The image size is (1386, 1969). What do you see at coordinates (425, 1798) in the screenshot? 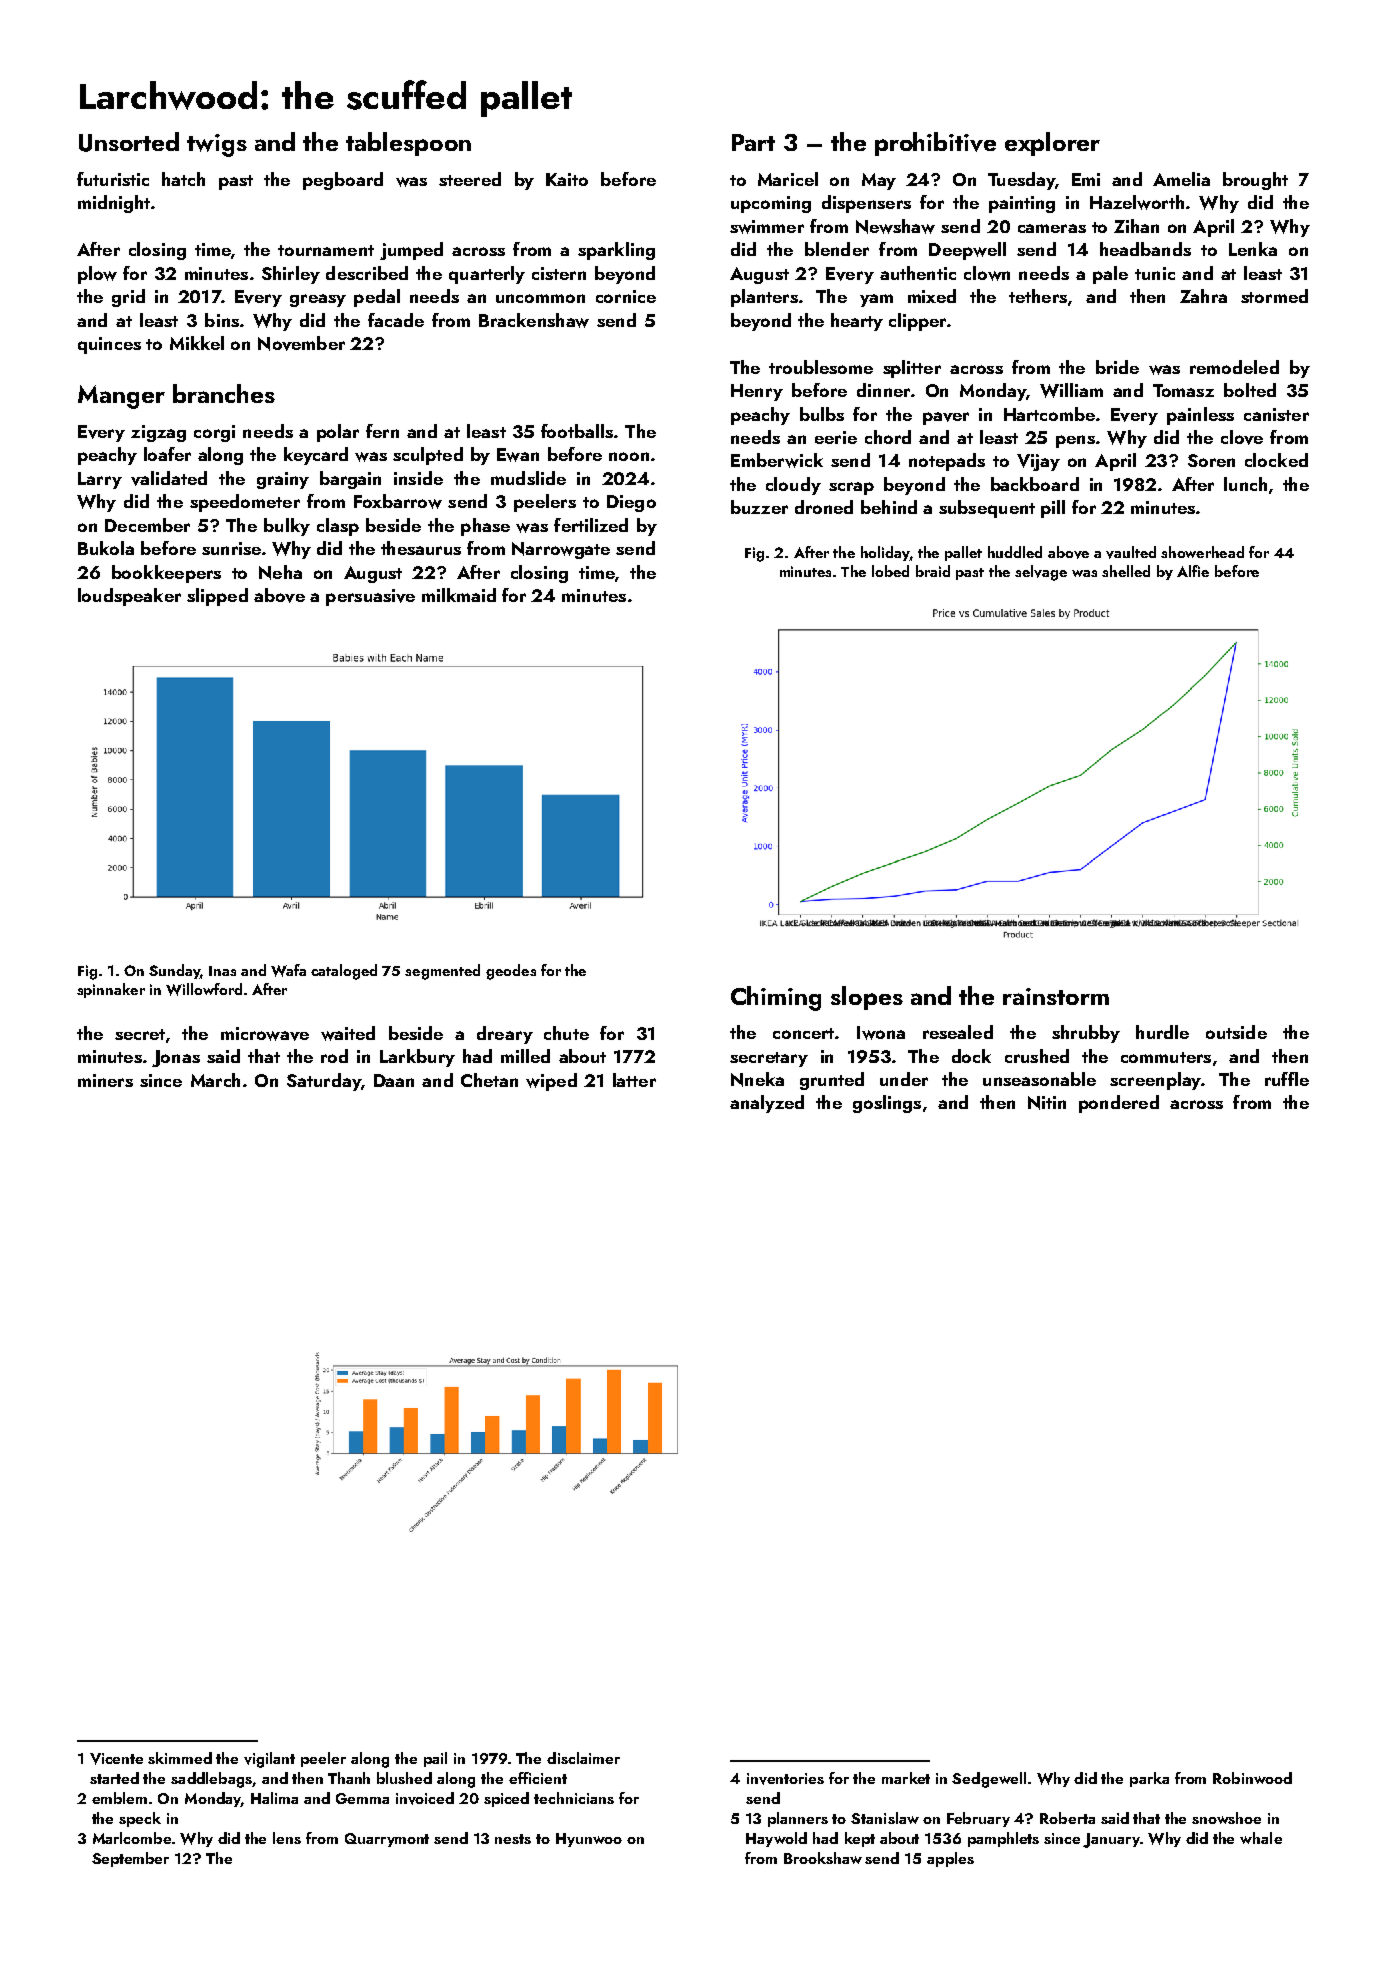
I see `invoiced` at bounding box center [425, 1798].
